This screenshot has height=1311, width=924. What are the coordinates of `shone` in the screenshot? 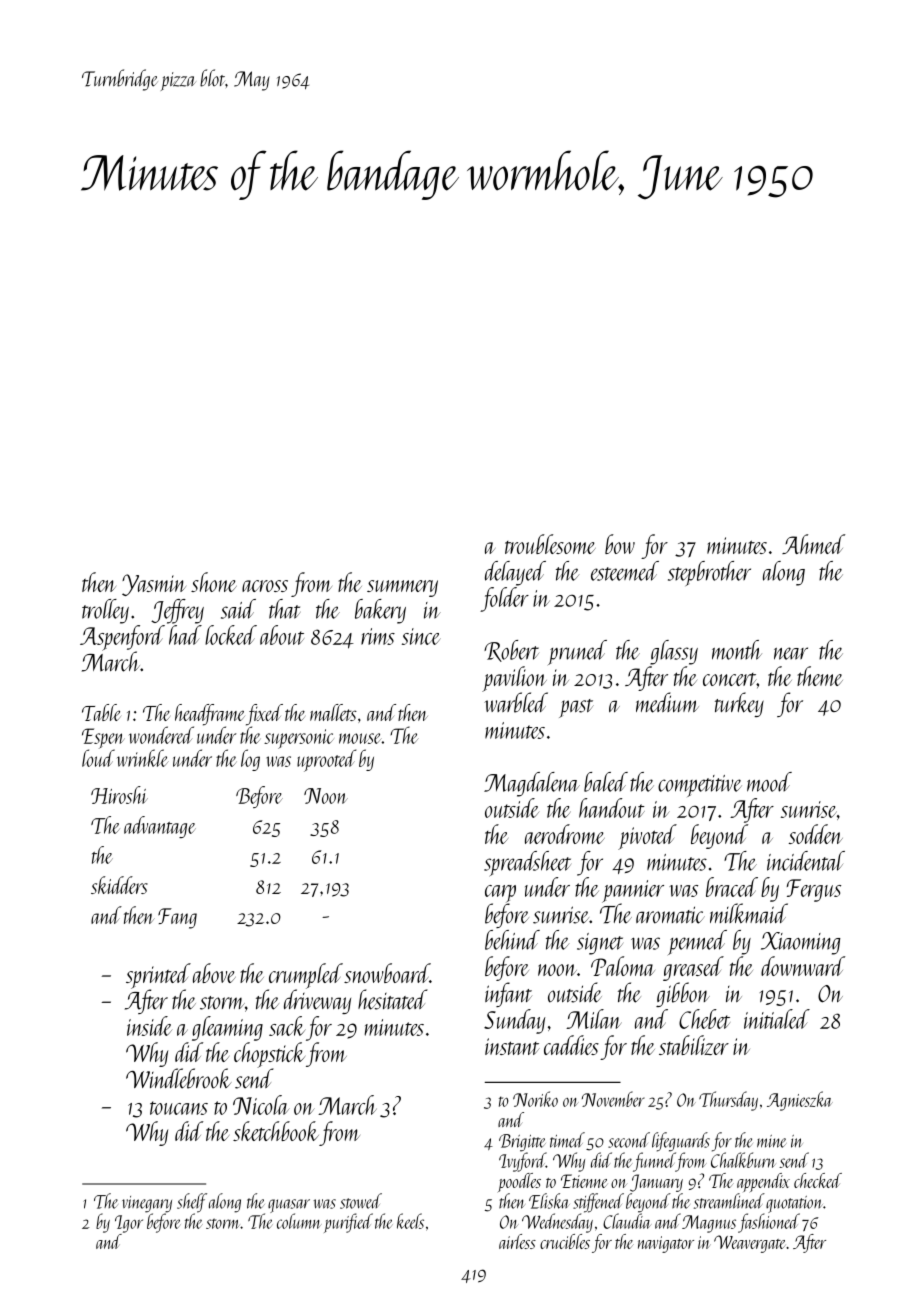 It's located at (214, 582).
